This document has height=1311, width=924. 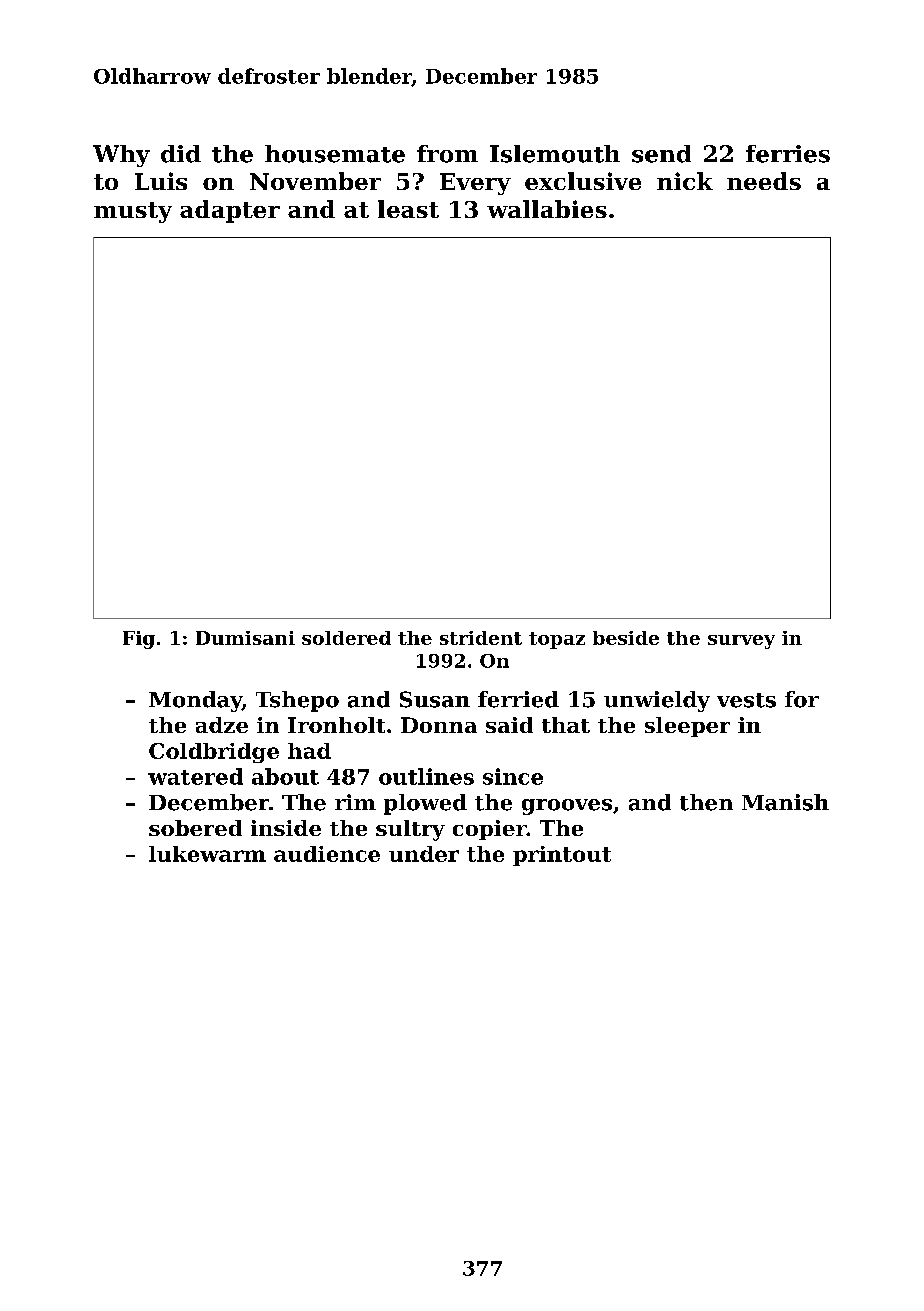 What do you see at coordinates (557, 640) in the document?
I see `topaz` at bounding box center [557, 640].
